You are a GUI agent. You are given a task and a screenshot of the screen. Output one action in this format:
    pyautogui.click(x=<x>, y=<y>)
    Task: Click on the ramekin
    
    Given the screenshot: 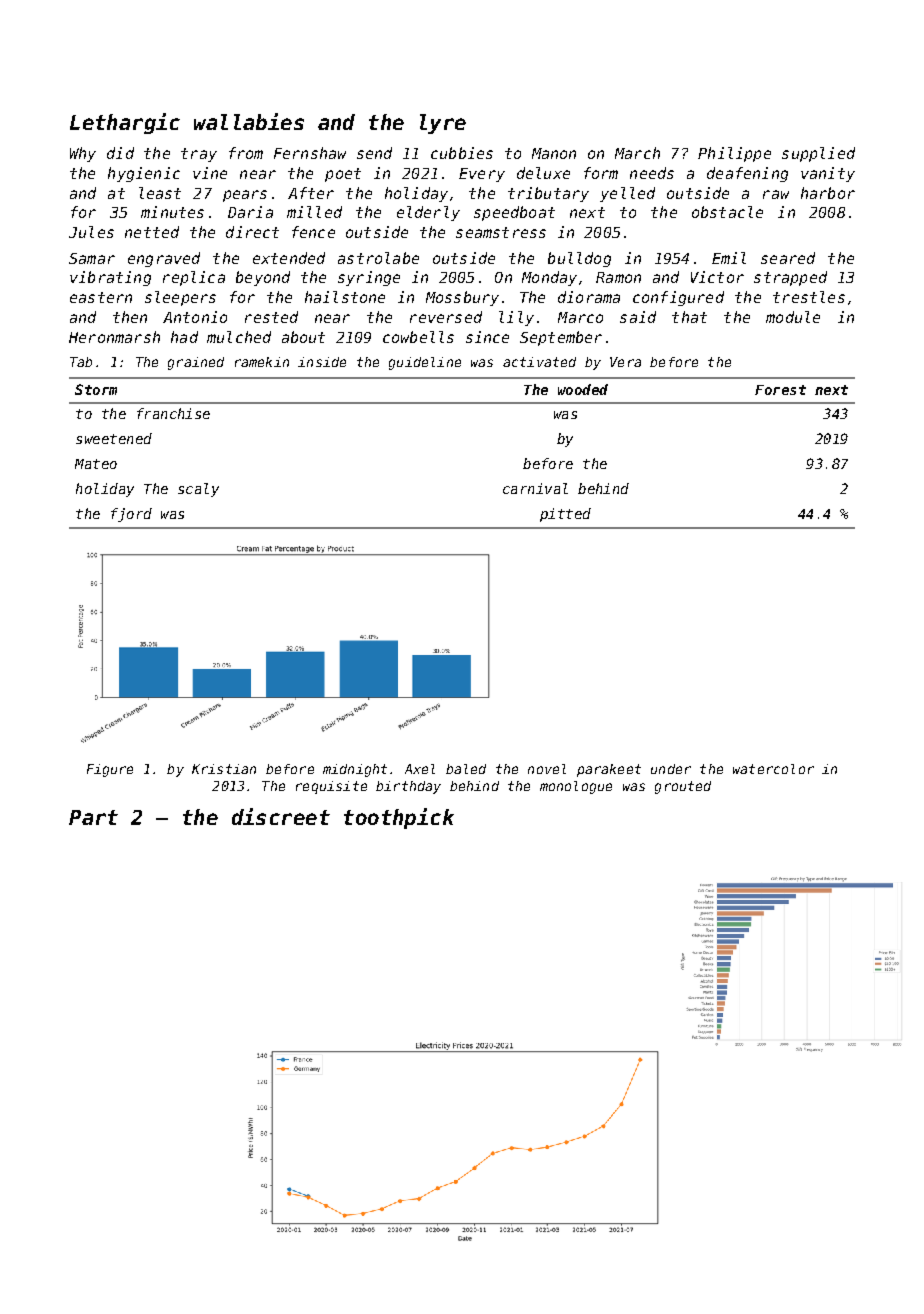 What is the action you would take?
    pyautogui.click(x=262, y=362)
